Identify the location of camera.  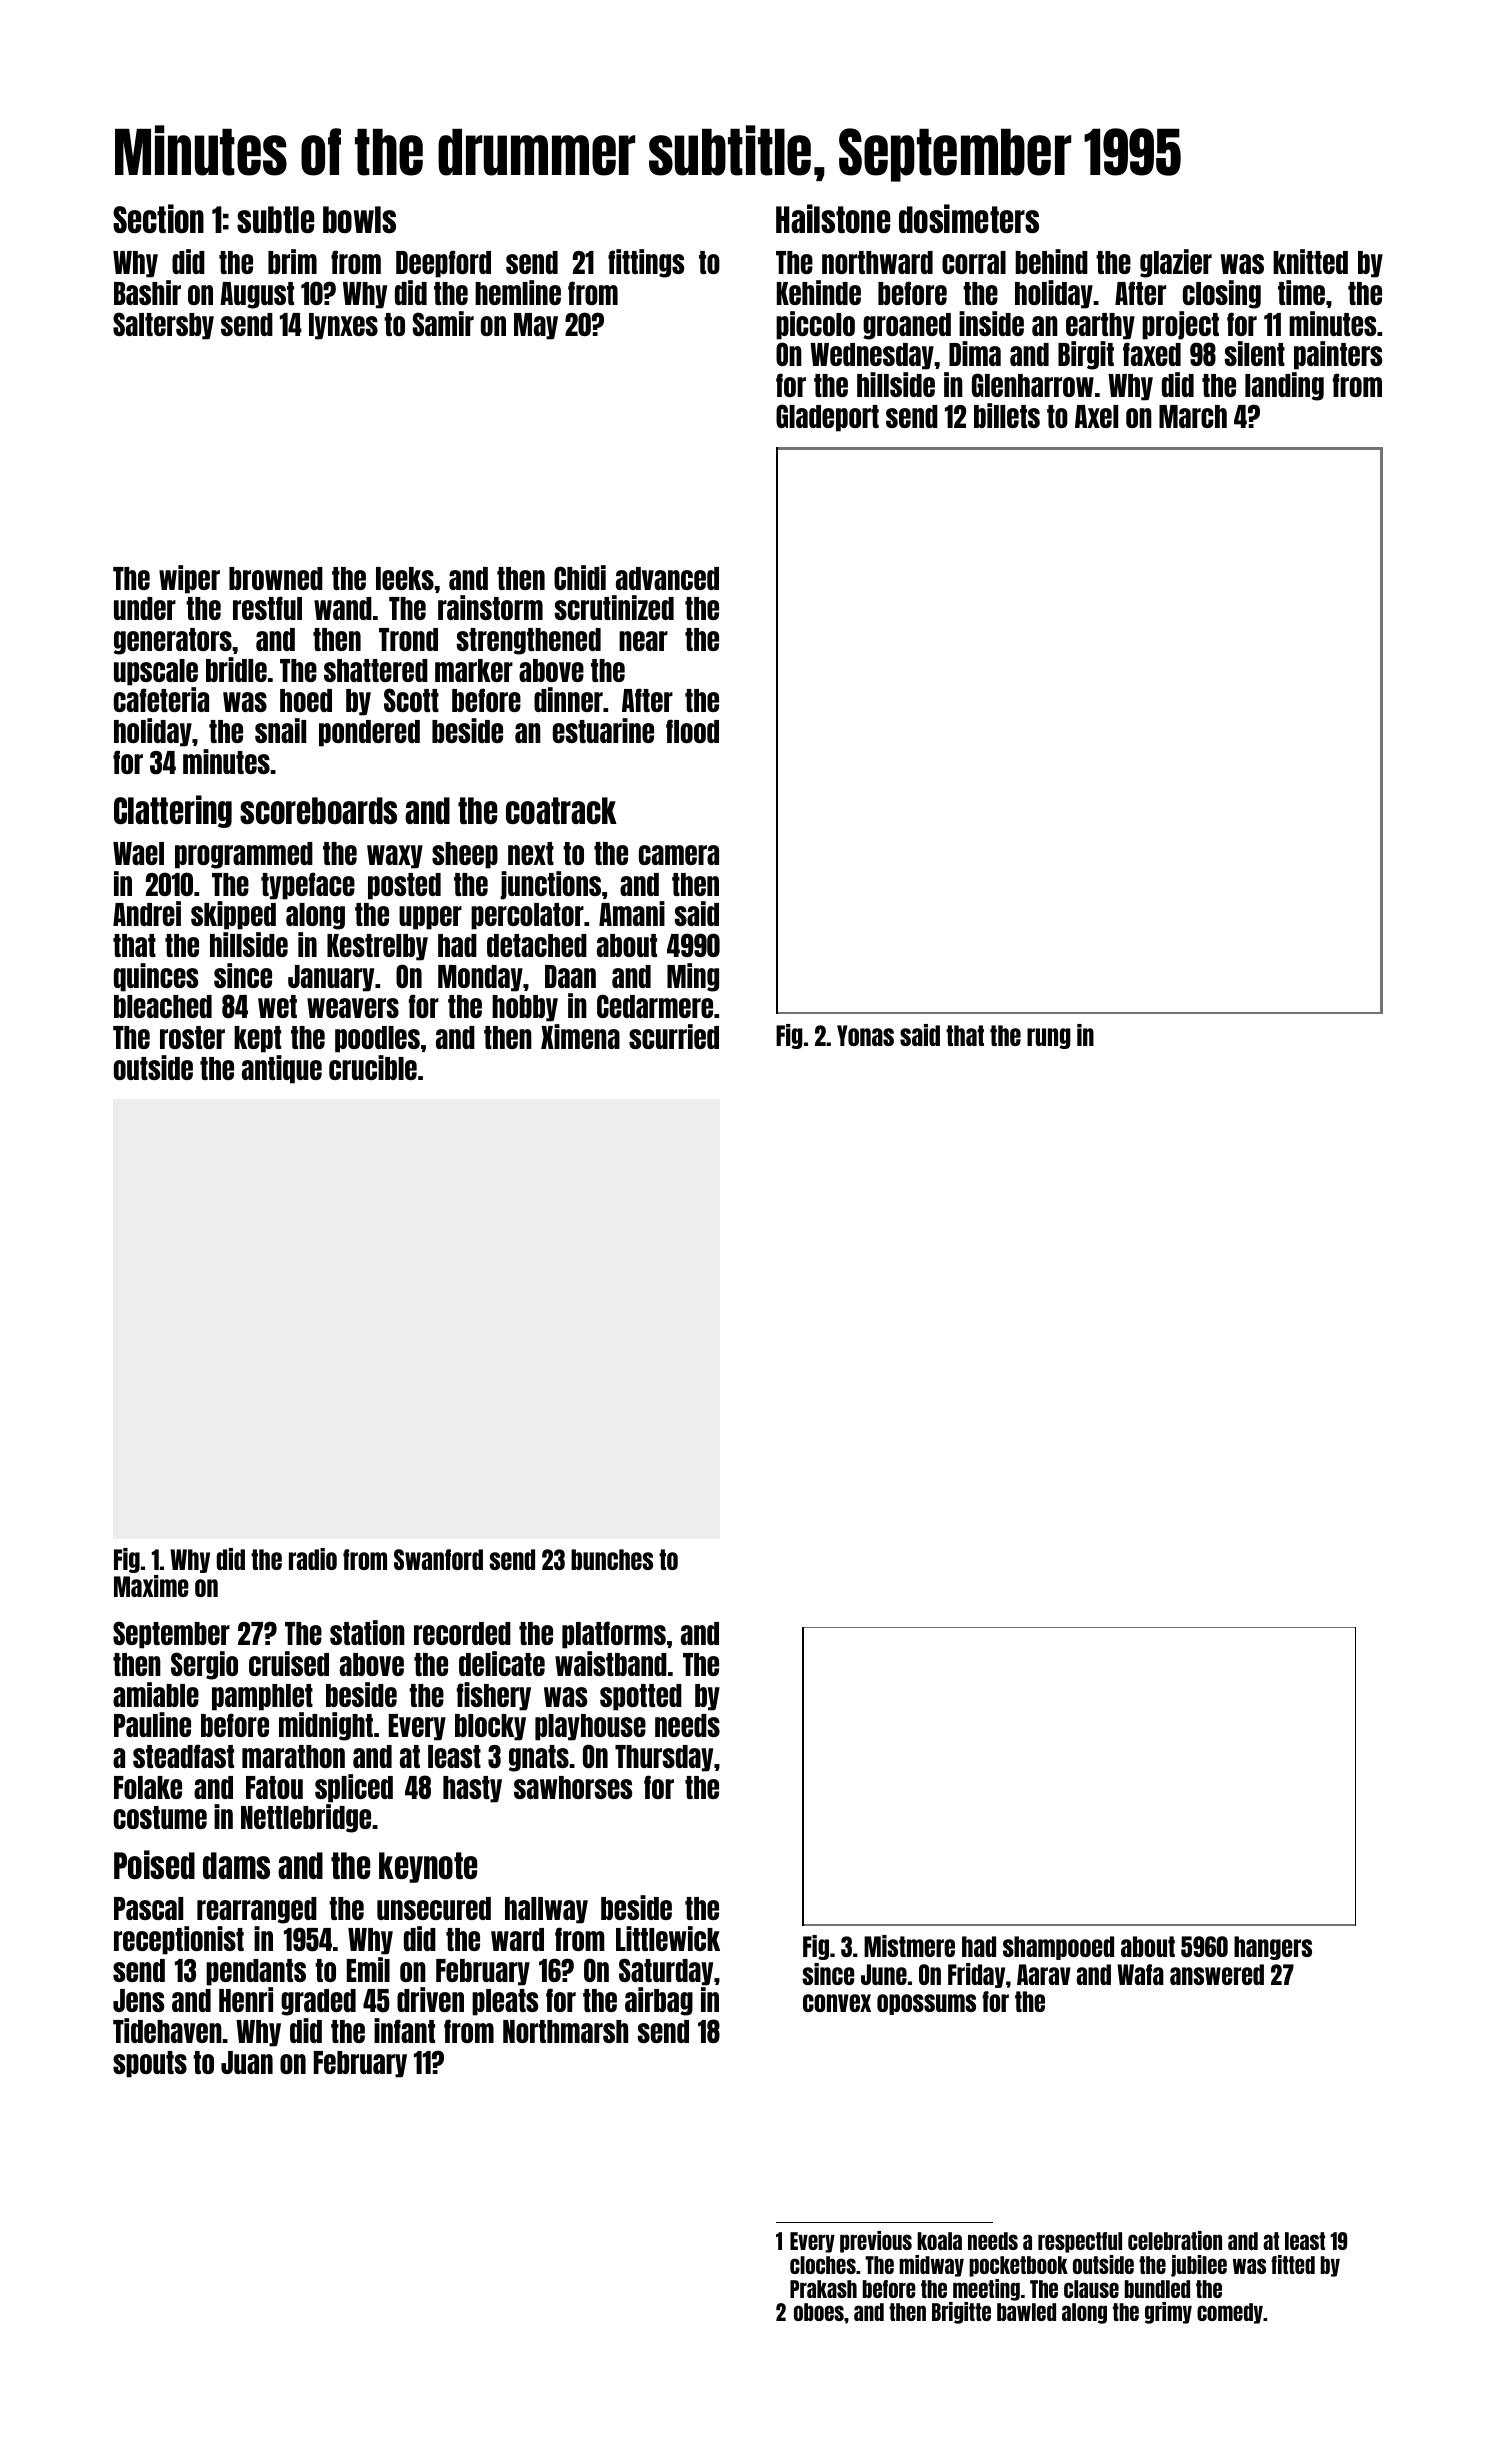
(679, 855).
